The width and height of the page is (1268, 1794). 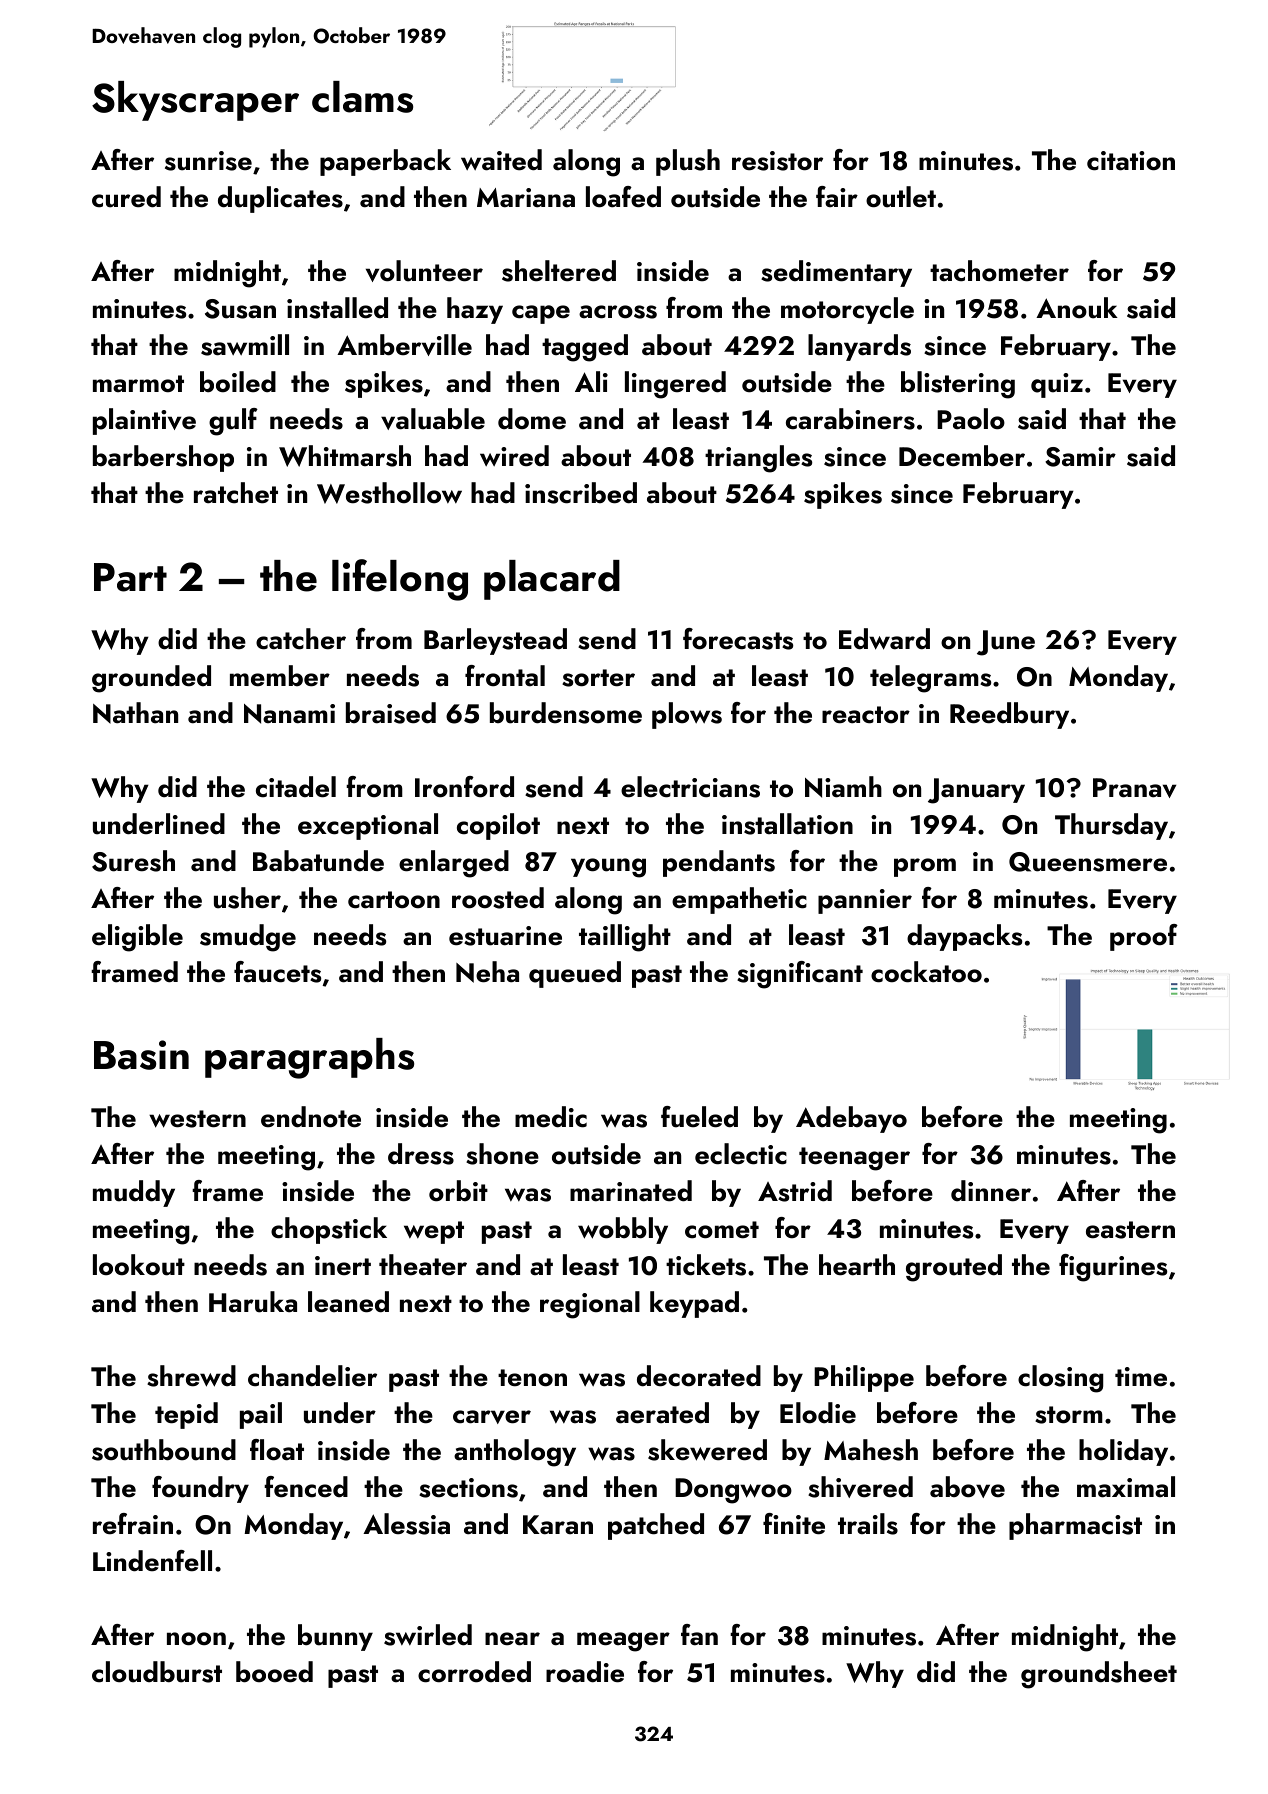 I want to click on keypad, so click(x=694, y=1304).
